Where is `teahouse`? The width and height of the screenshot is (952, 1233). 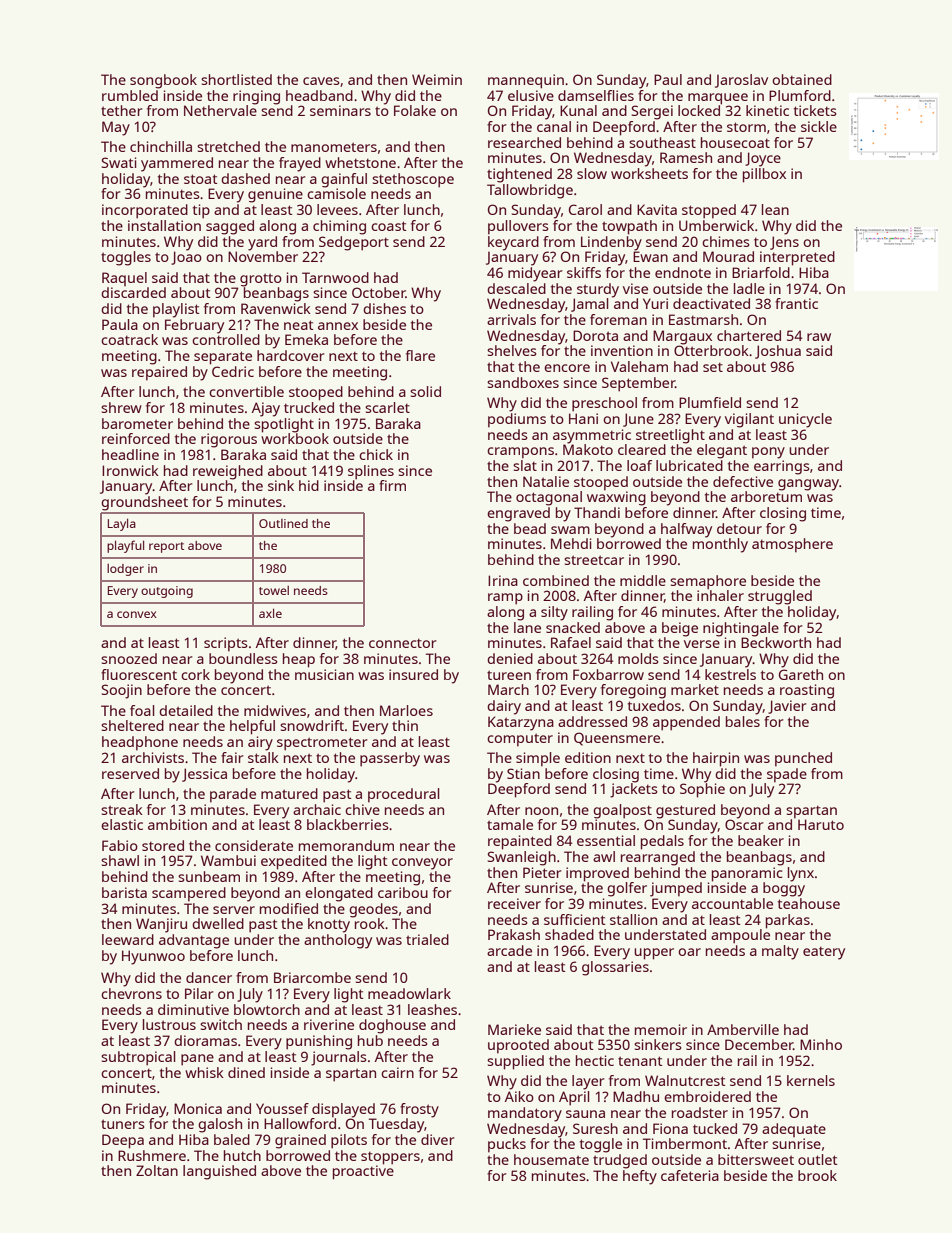
teahouse is located at coordinates (809, 903).
